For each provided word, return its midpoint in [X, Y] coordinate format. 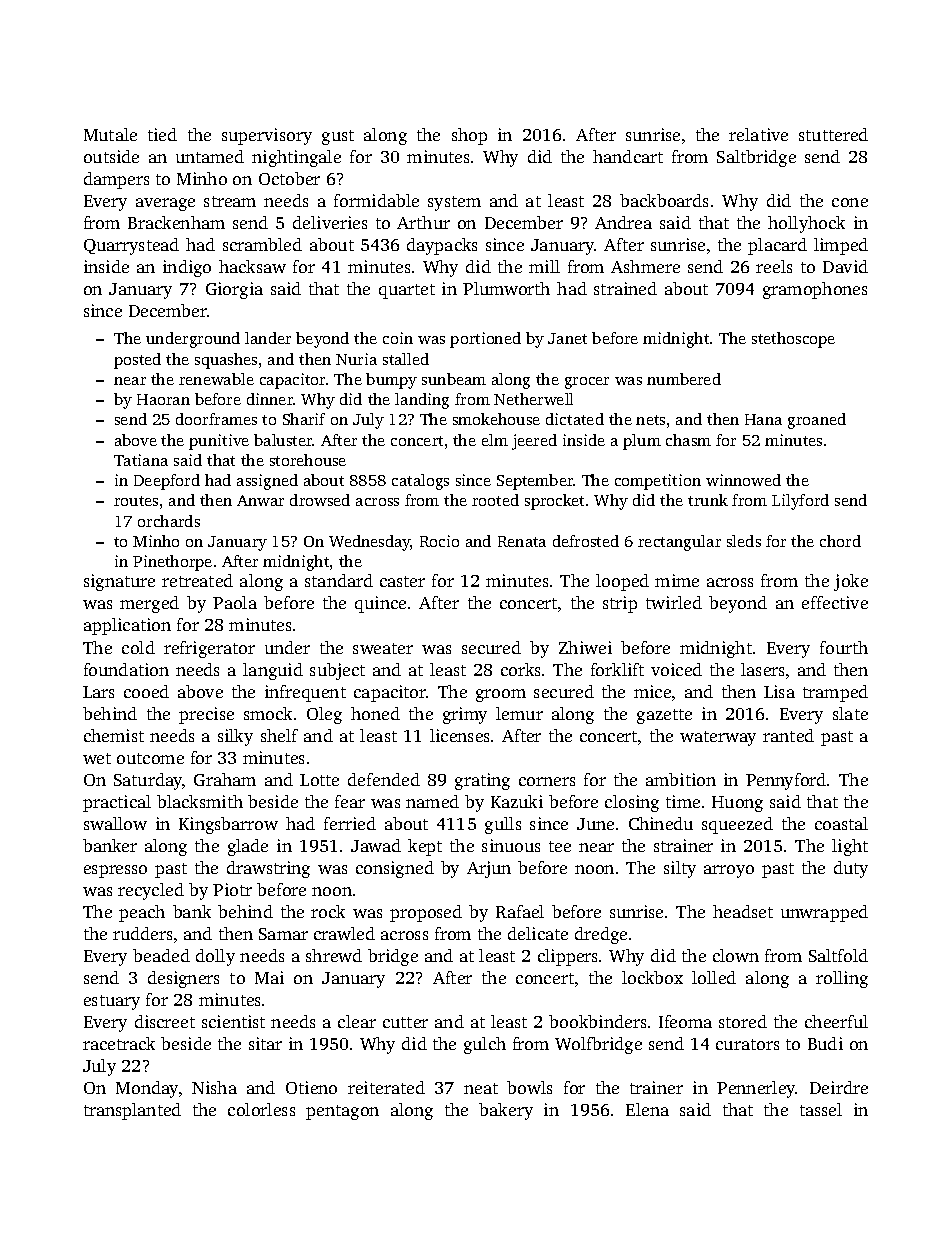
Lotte [319, 780]
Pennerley [756, 1089]
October [289, 178]
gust [338, 137]
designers [183, 979]
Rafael [520, 911]
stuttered [833, 134]
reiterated [386, 1087]
